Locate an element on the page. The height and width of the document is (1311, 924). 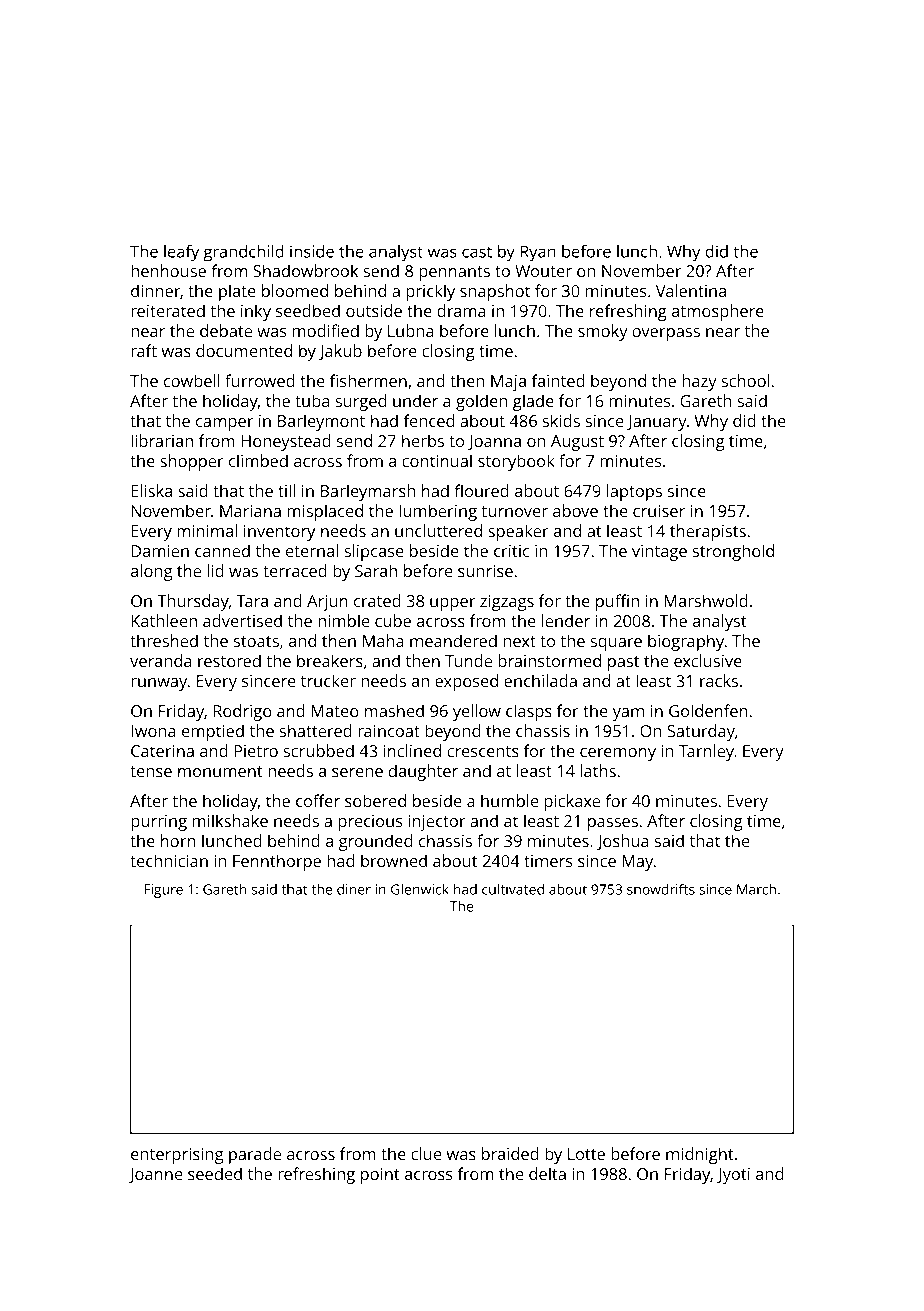
snowdrifts is located at coordinates (661, 889).
